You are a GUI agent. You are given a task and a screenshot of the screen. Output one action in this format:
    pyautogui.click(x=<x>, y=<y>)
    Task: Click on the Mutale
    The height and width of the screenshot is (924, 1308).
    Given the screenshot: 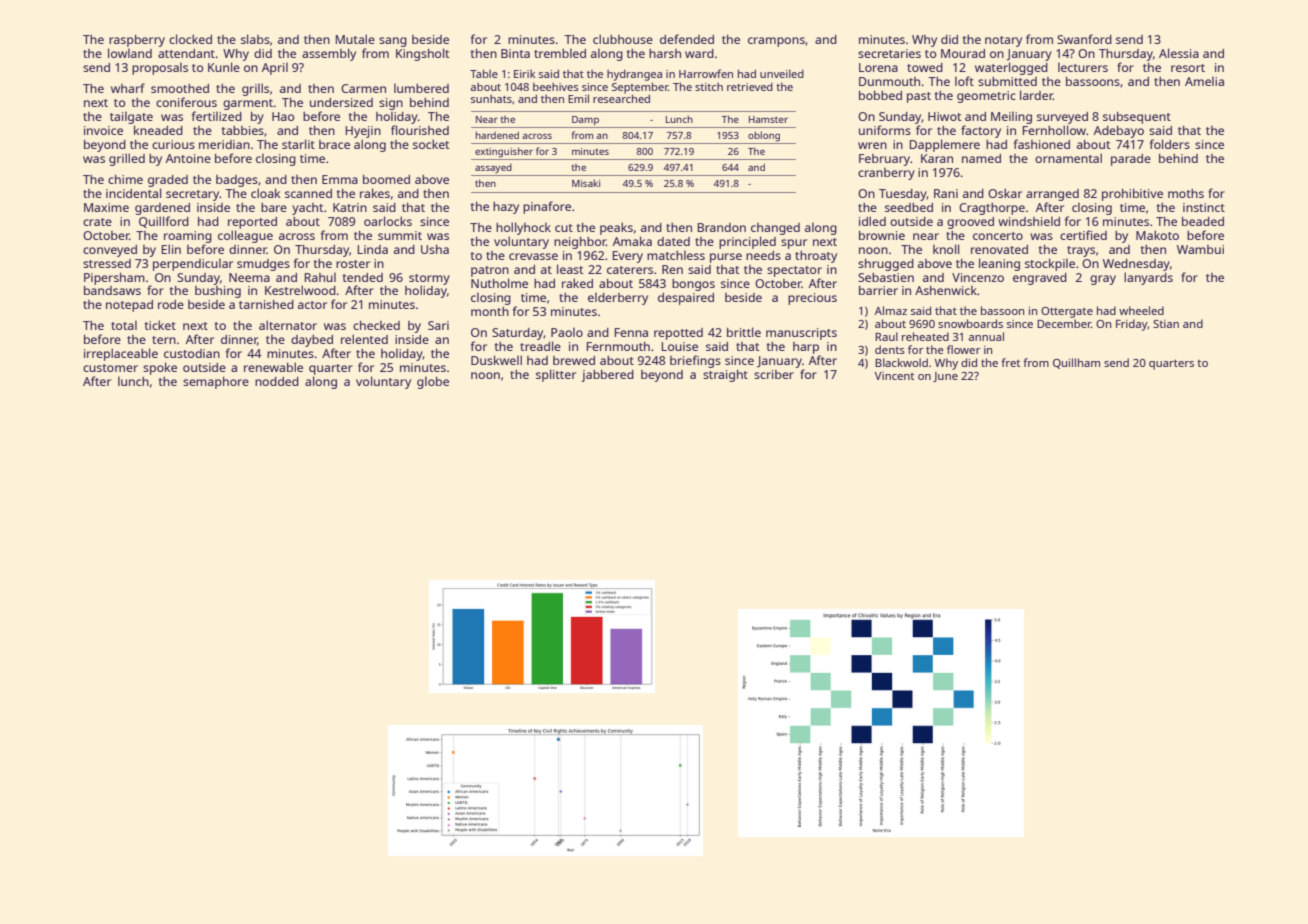 What is the action you would take?
    pyautogui.click(x=355, y=39)
